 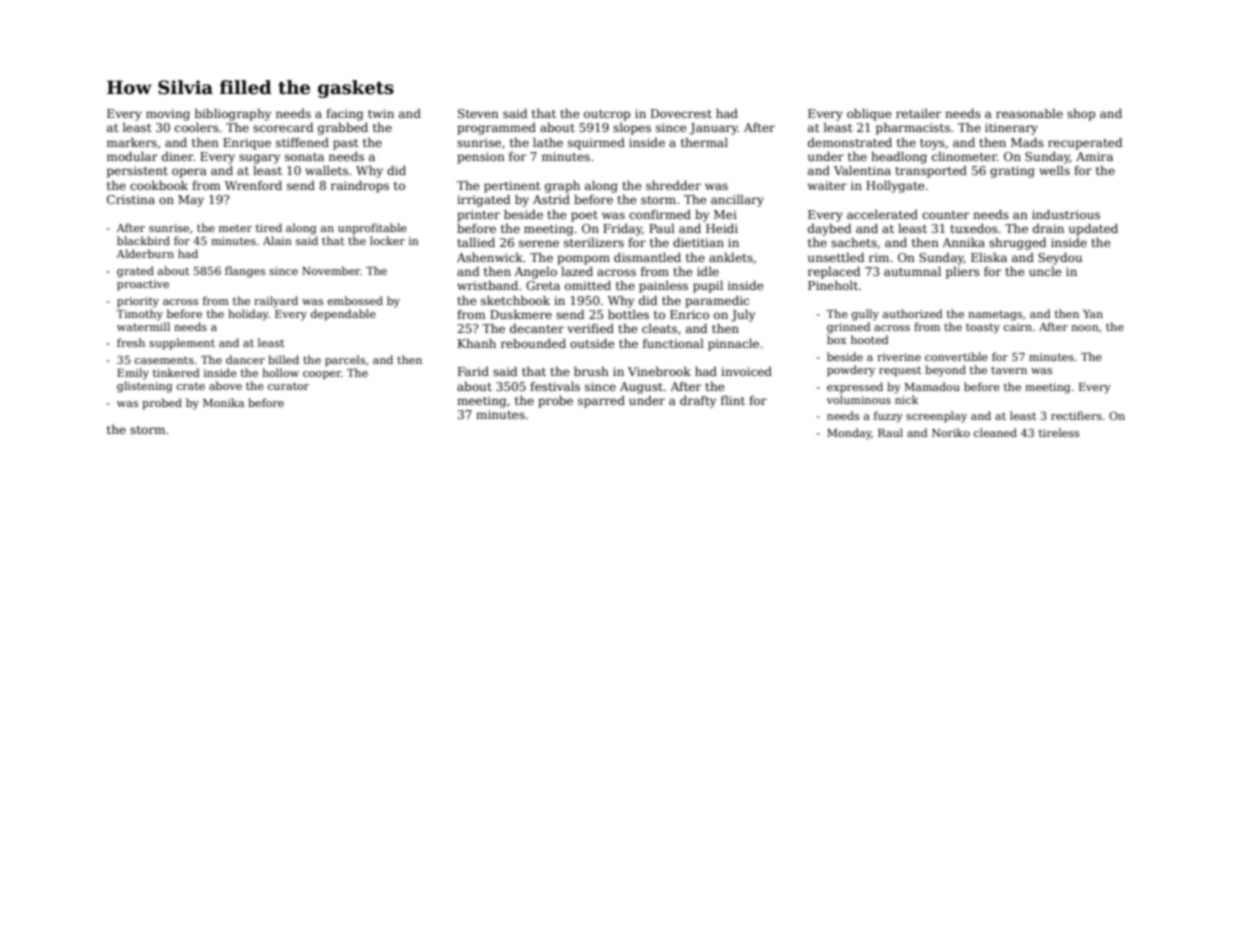 I want to click on dependable, so click(x=343, y=315).
